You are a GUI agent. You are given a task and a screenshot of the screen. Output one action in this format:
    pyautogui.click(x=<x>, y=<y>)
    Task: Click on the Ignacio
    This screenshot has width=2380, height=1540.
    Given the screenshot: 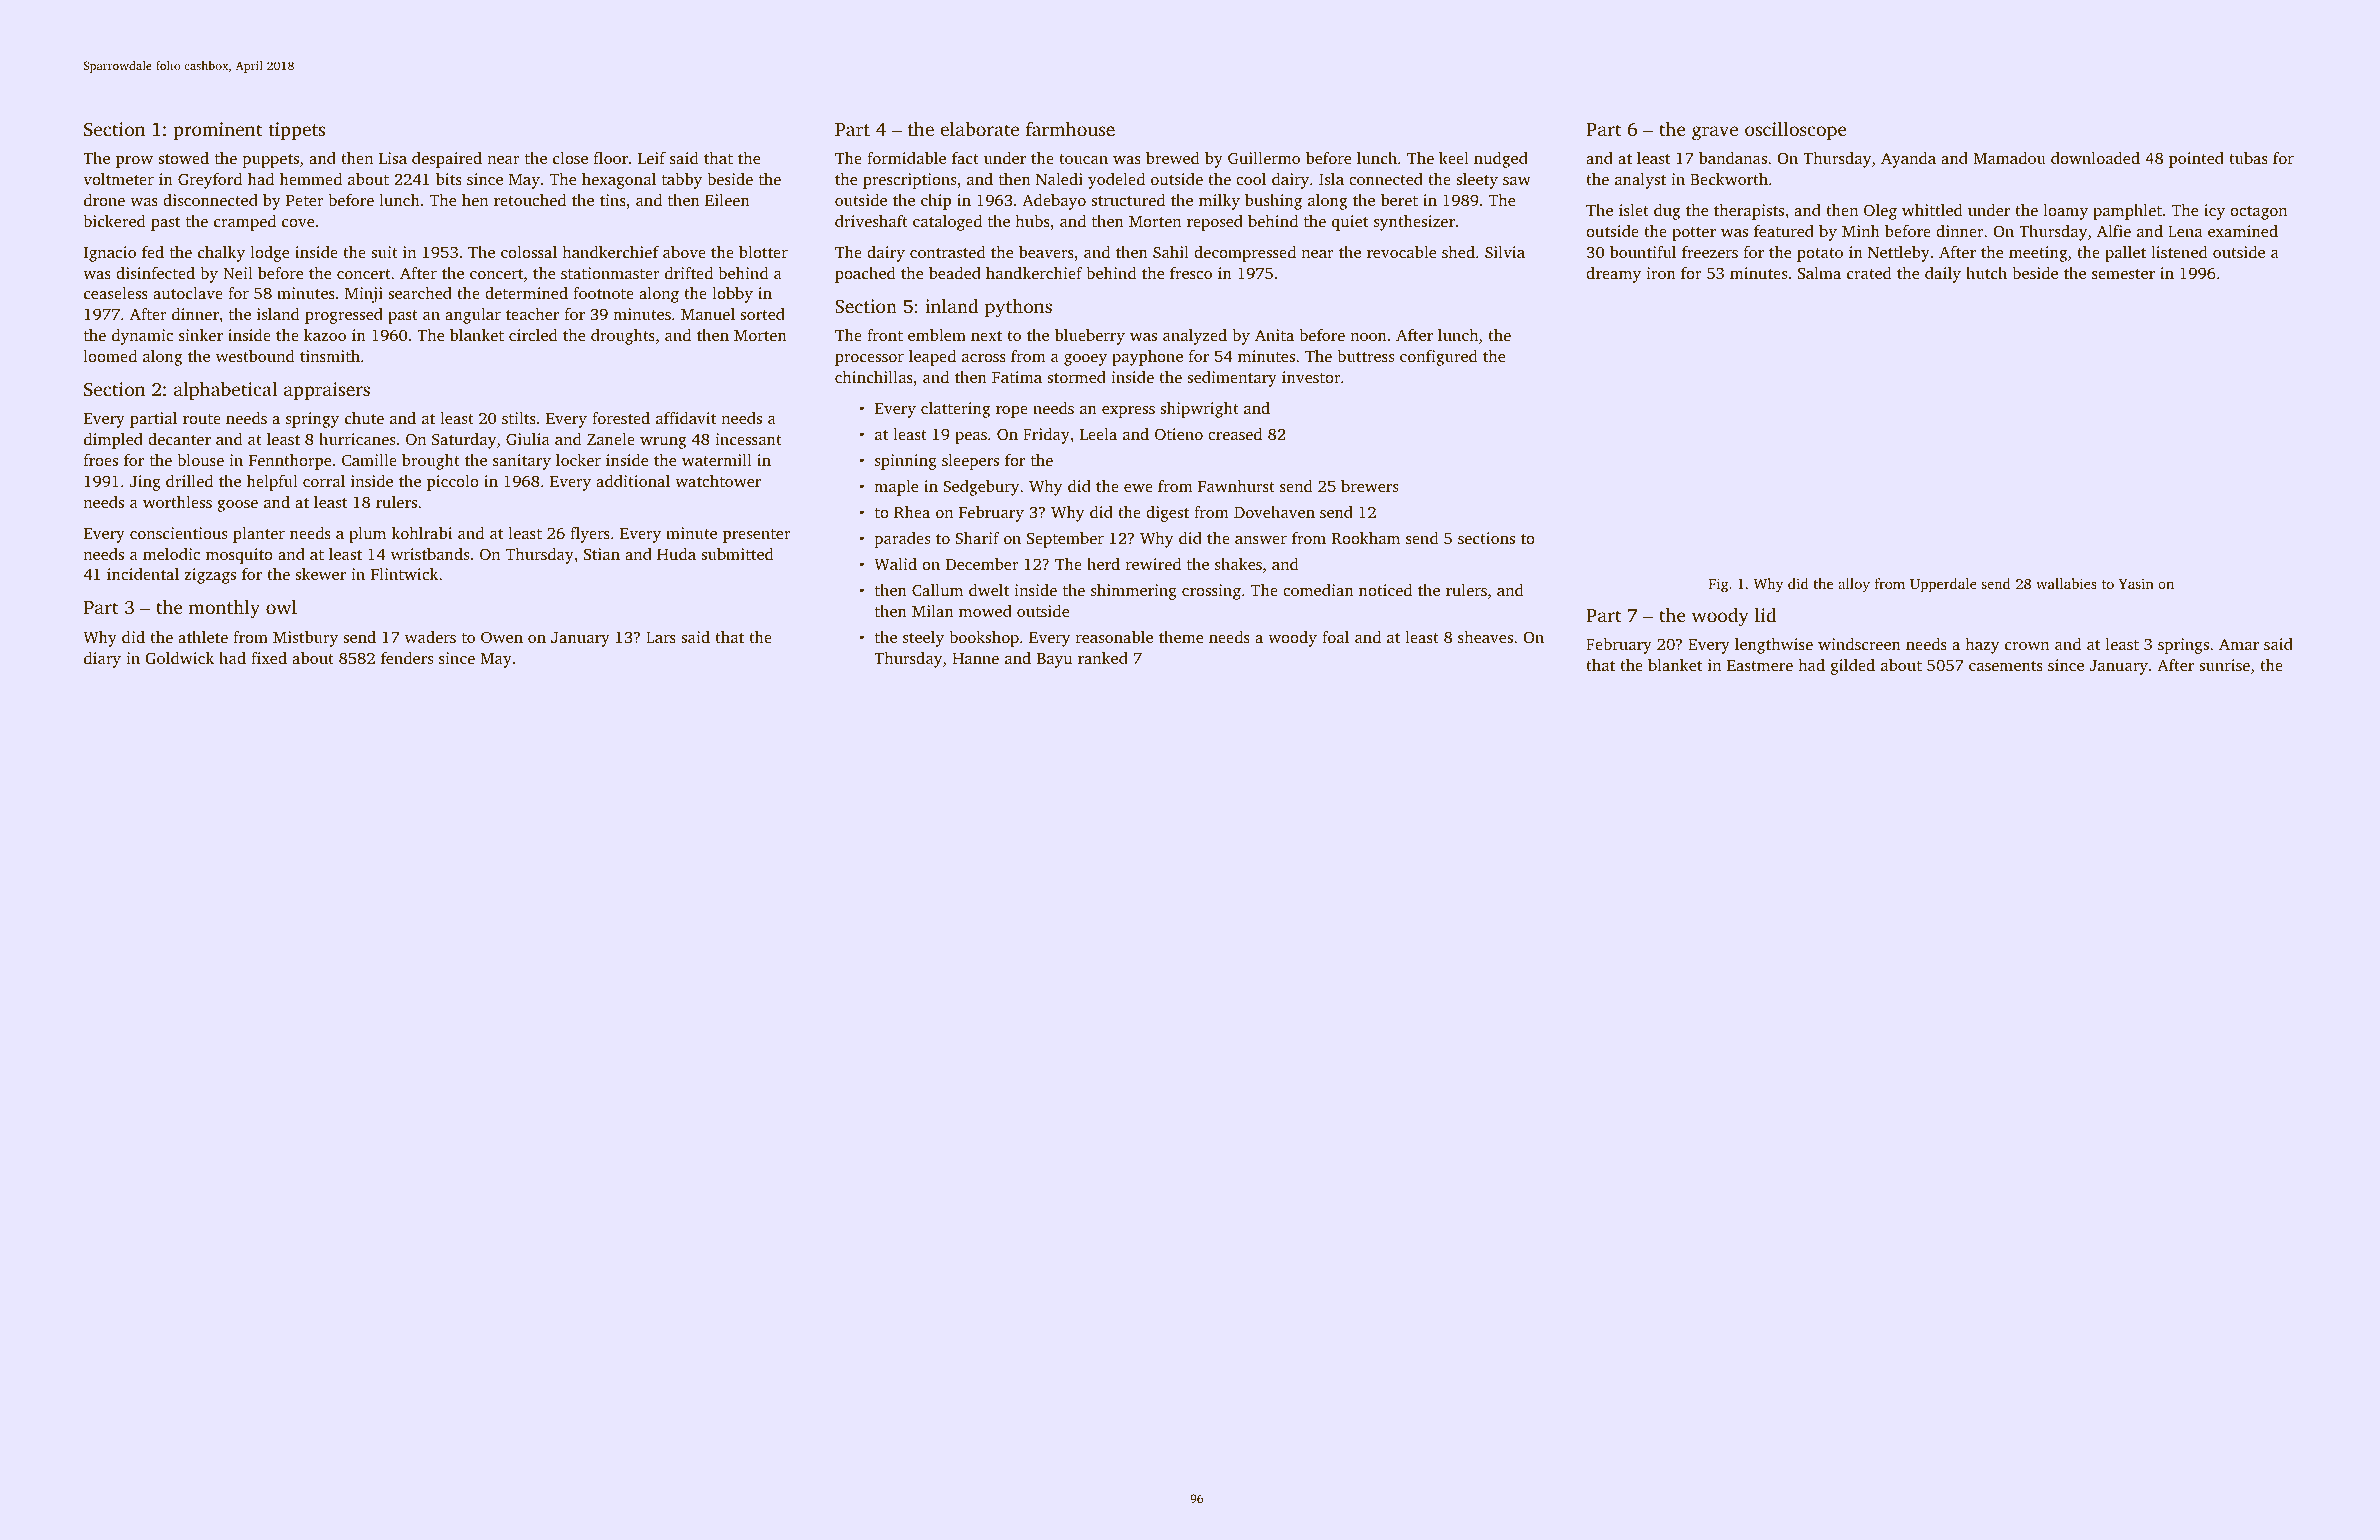 What is the action you would take?
    pyautogui.click(x=110, y=254)
